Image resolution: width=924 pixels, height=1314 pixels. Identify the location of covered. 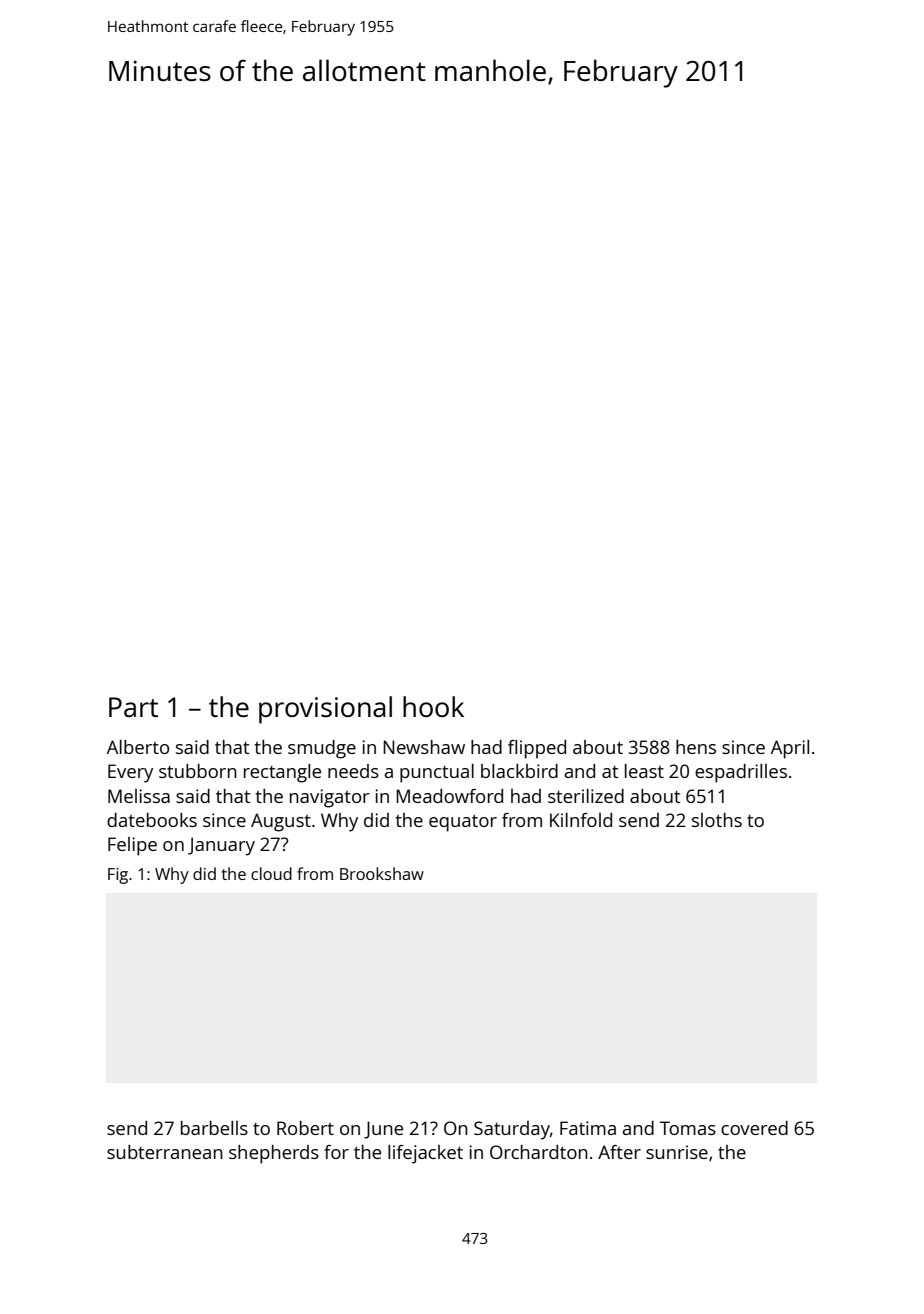
(754, 1128).
